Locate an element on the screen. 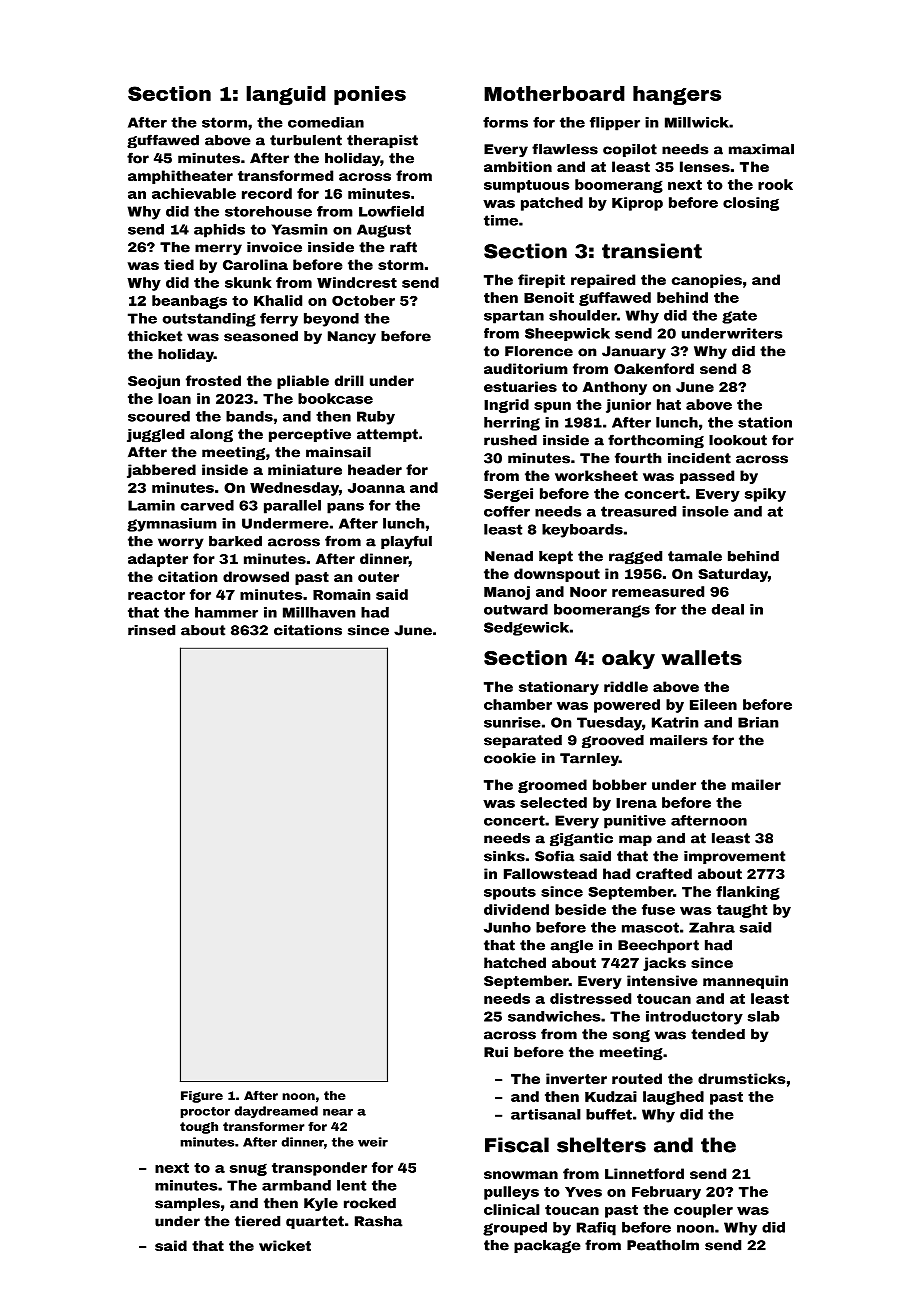 Image resolution: width=924 pixels, height=1314 pixels. maximal is located at coordinates (761, 149).
